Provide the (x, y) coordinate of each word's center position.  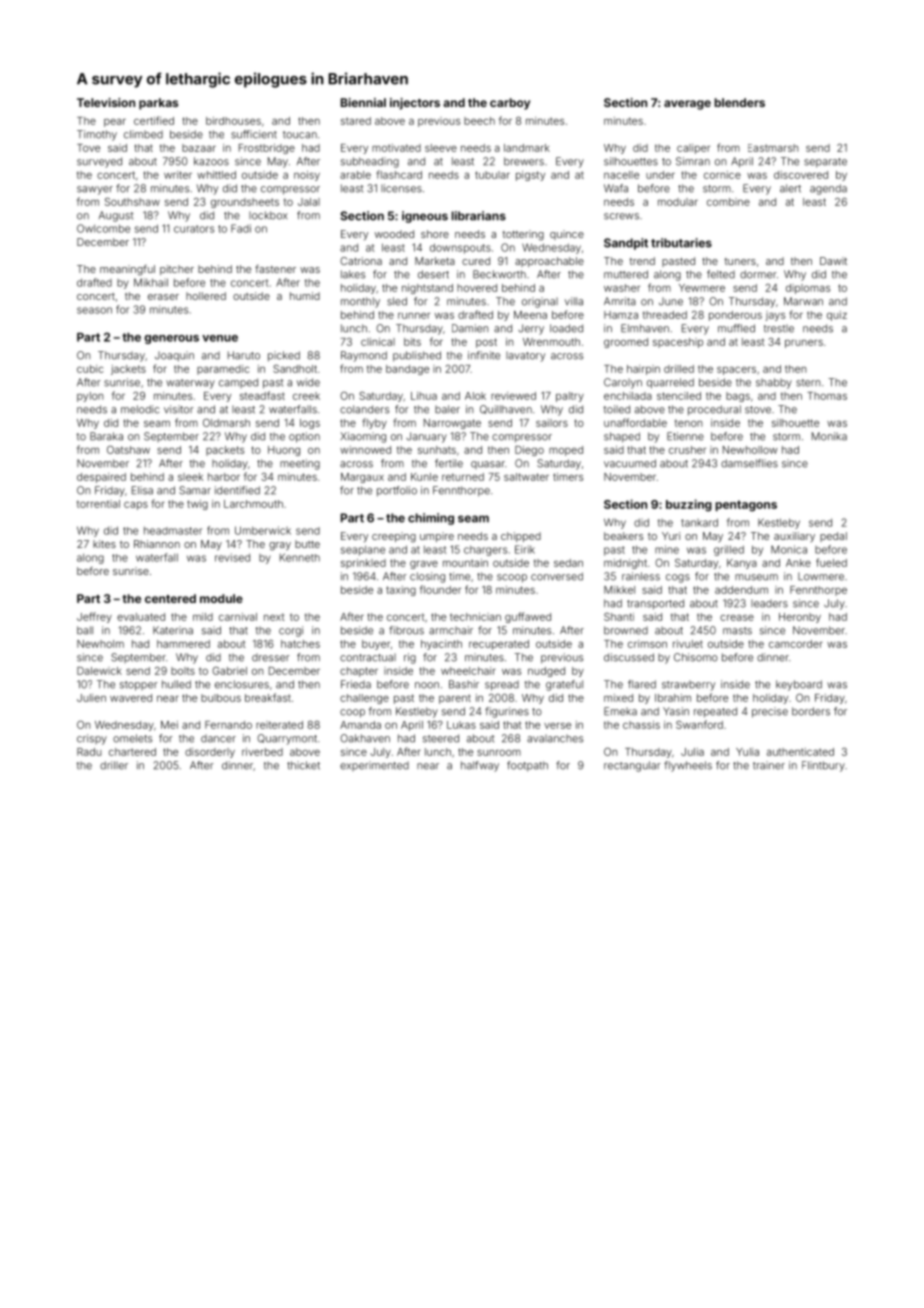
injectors (415, 104)
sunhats (437, 450)
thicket (303, 765)
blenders (739, 102)
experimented (374, 766)
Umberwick (263, 530)
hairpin (643, 370)
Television (106, 102)
